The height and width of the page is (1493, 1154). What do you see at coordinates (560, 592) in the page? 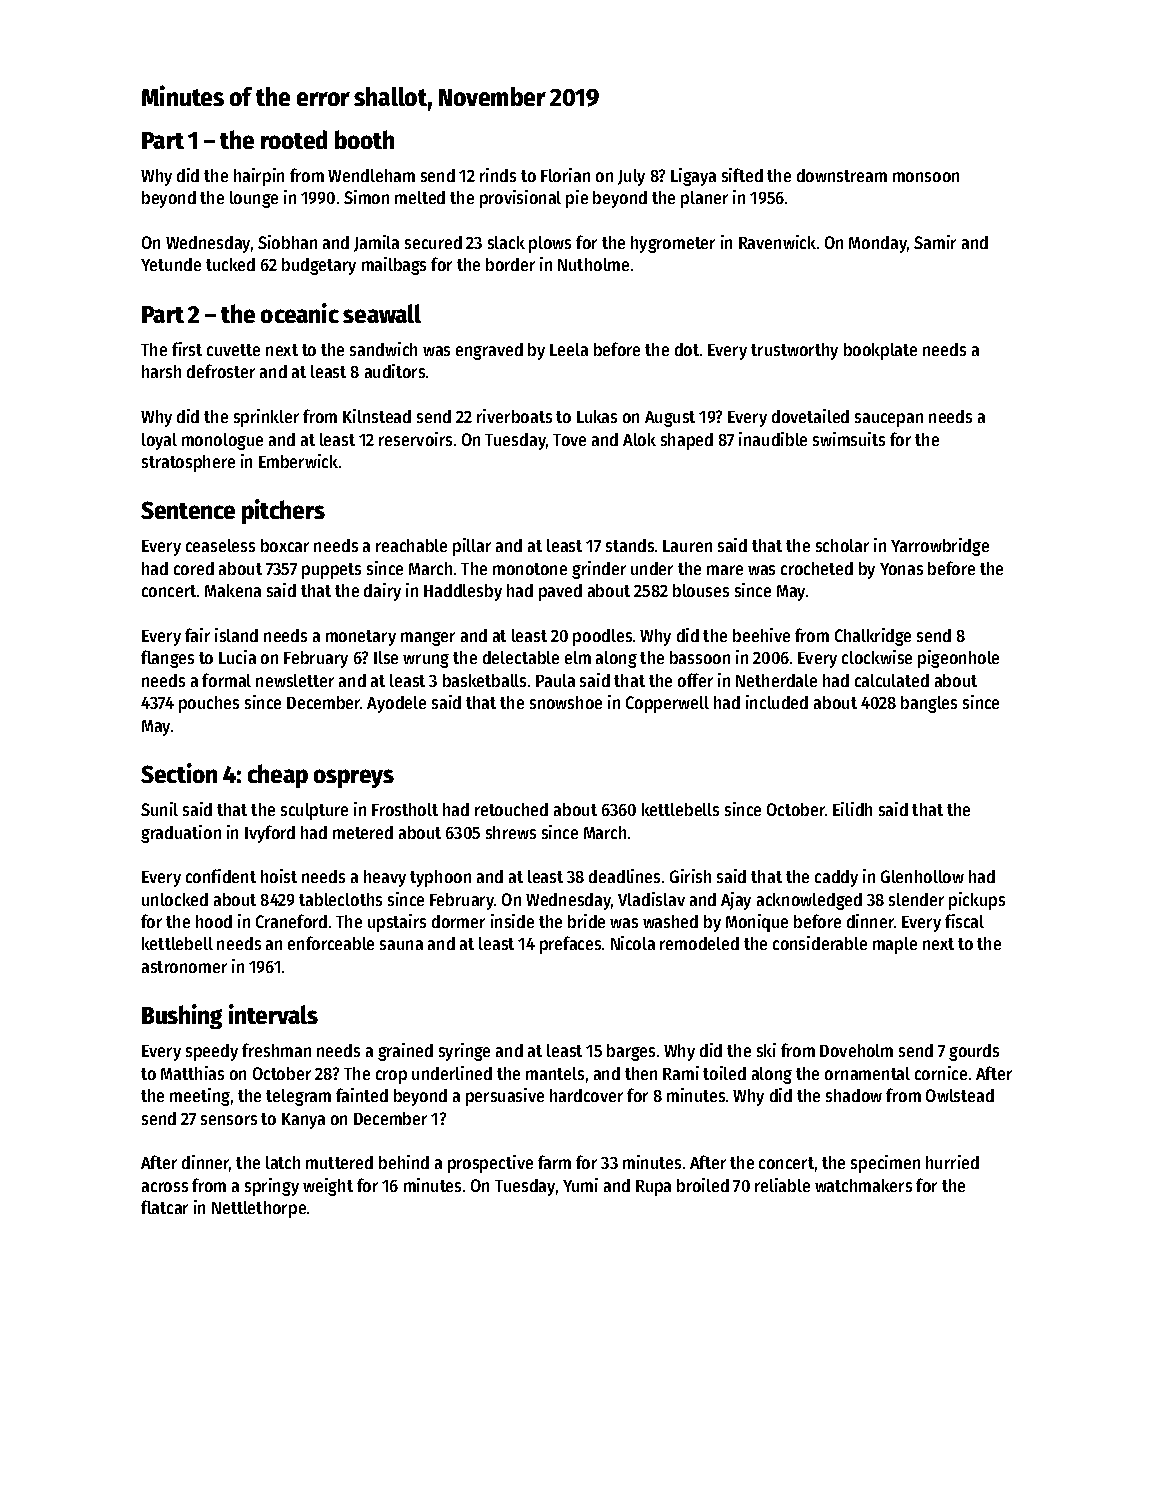
I see `paved` at bounding box center [560, 592].
